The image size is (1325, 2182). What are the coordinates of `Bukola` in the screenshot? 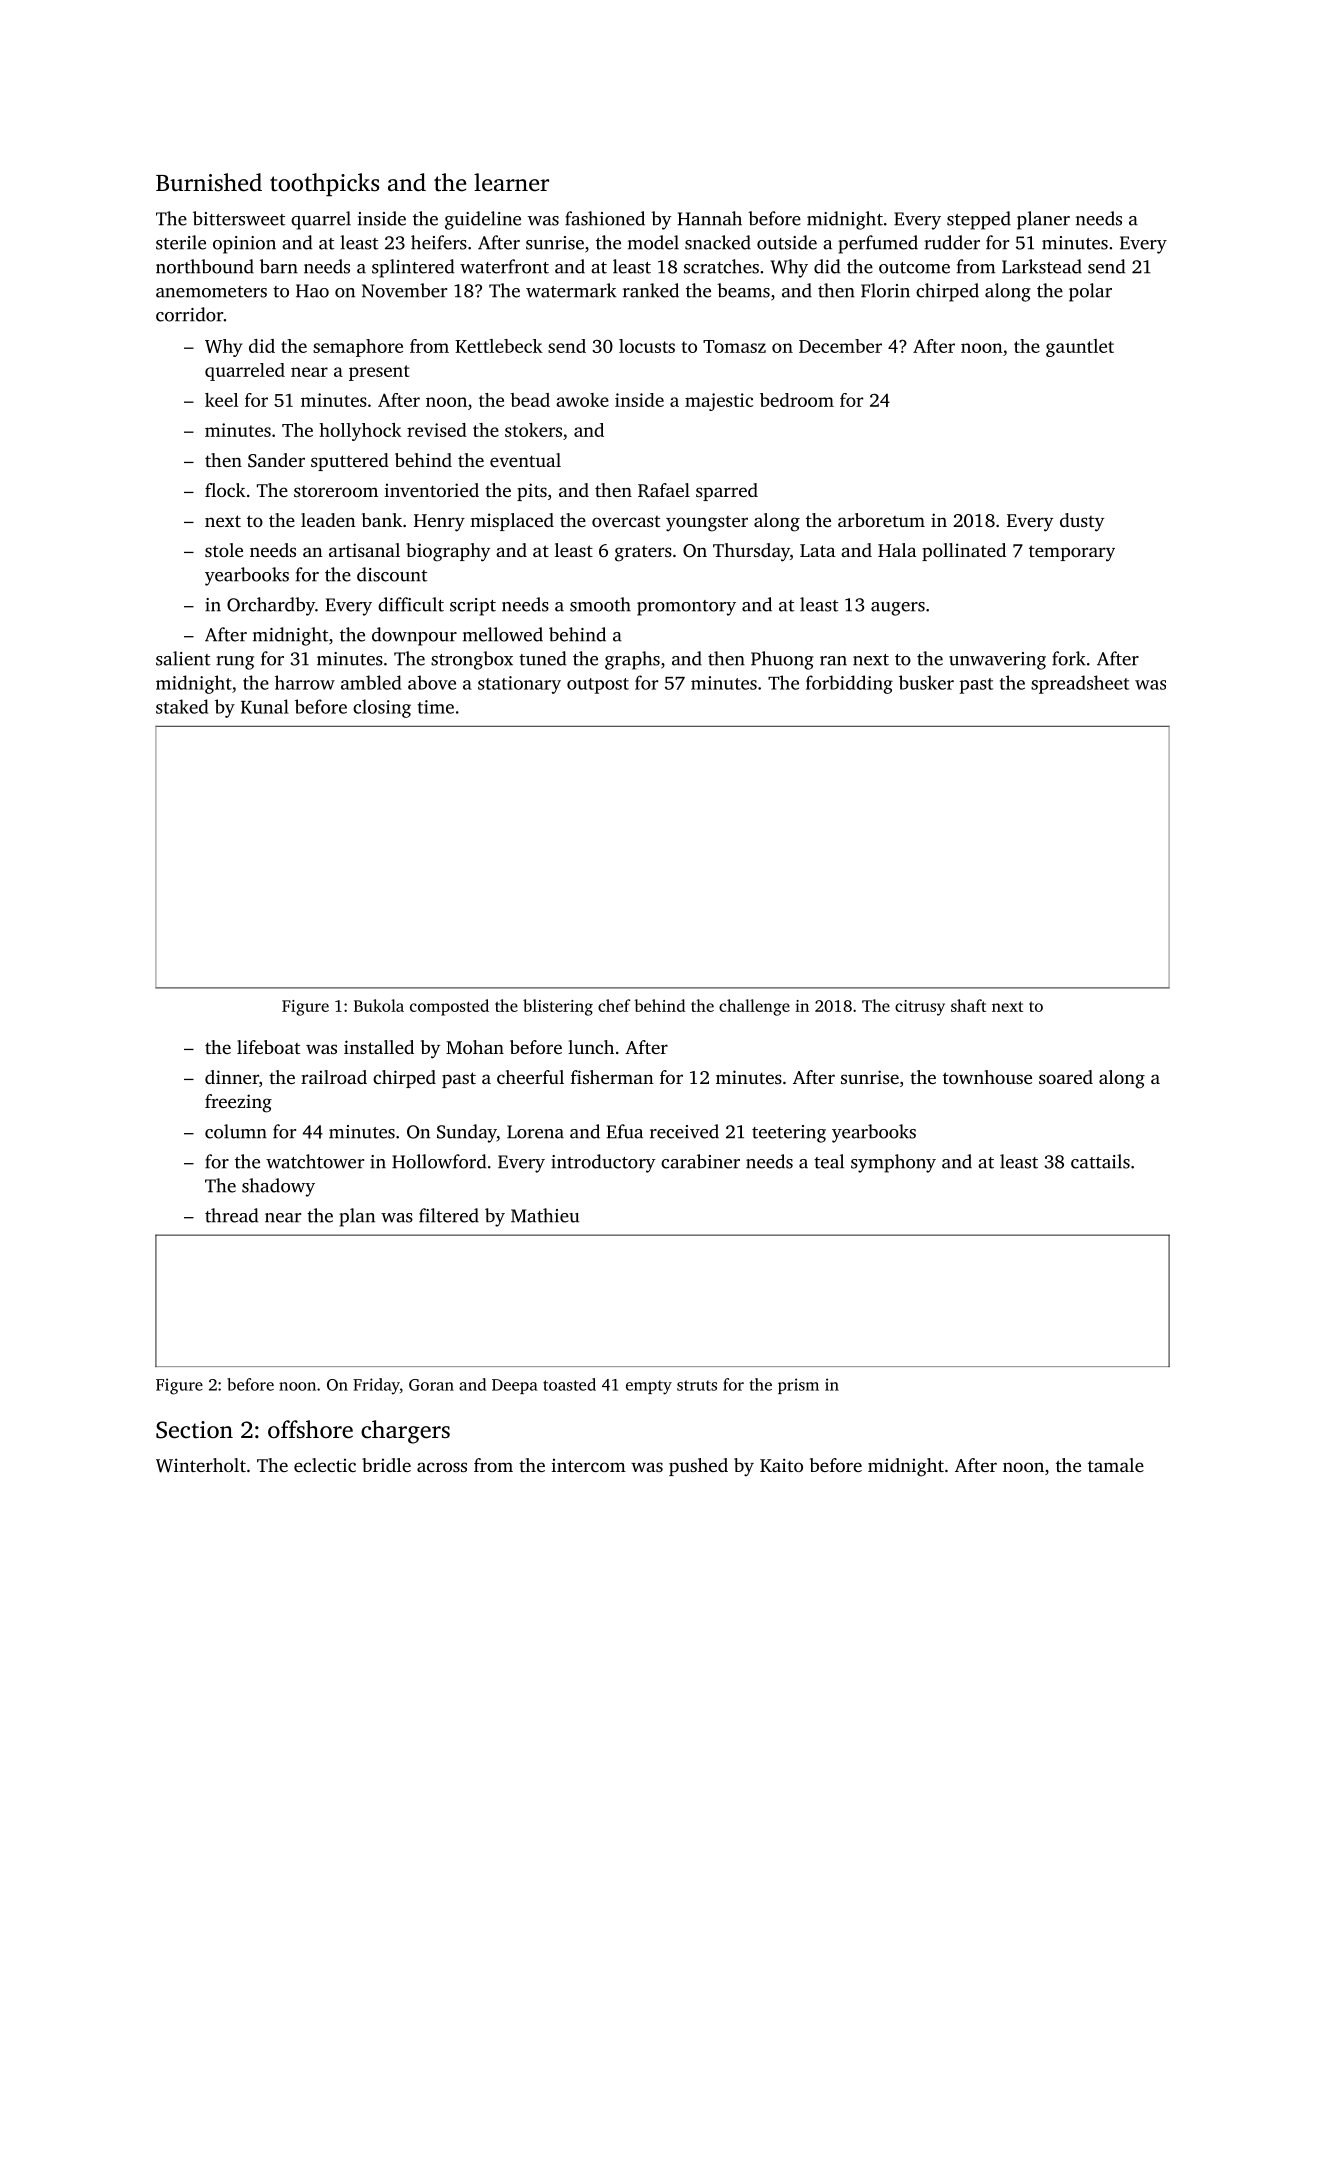 It's located at (379, 1005).
